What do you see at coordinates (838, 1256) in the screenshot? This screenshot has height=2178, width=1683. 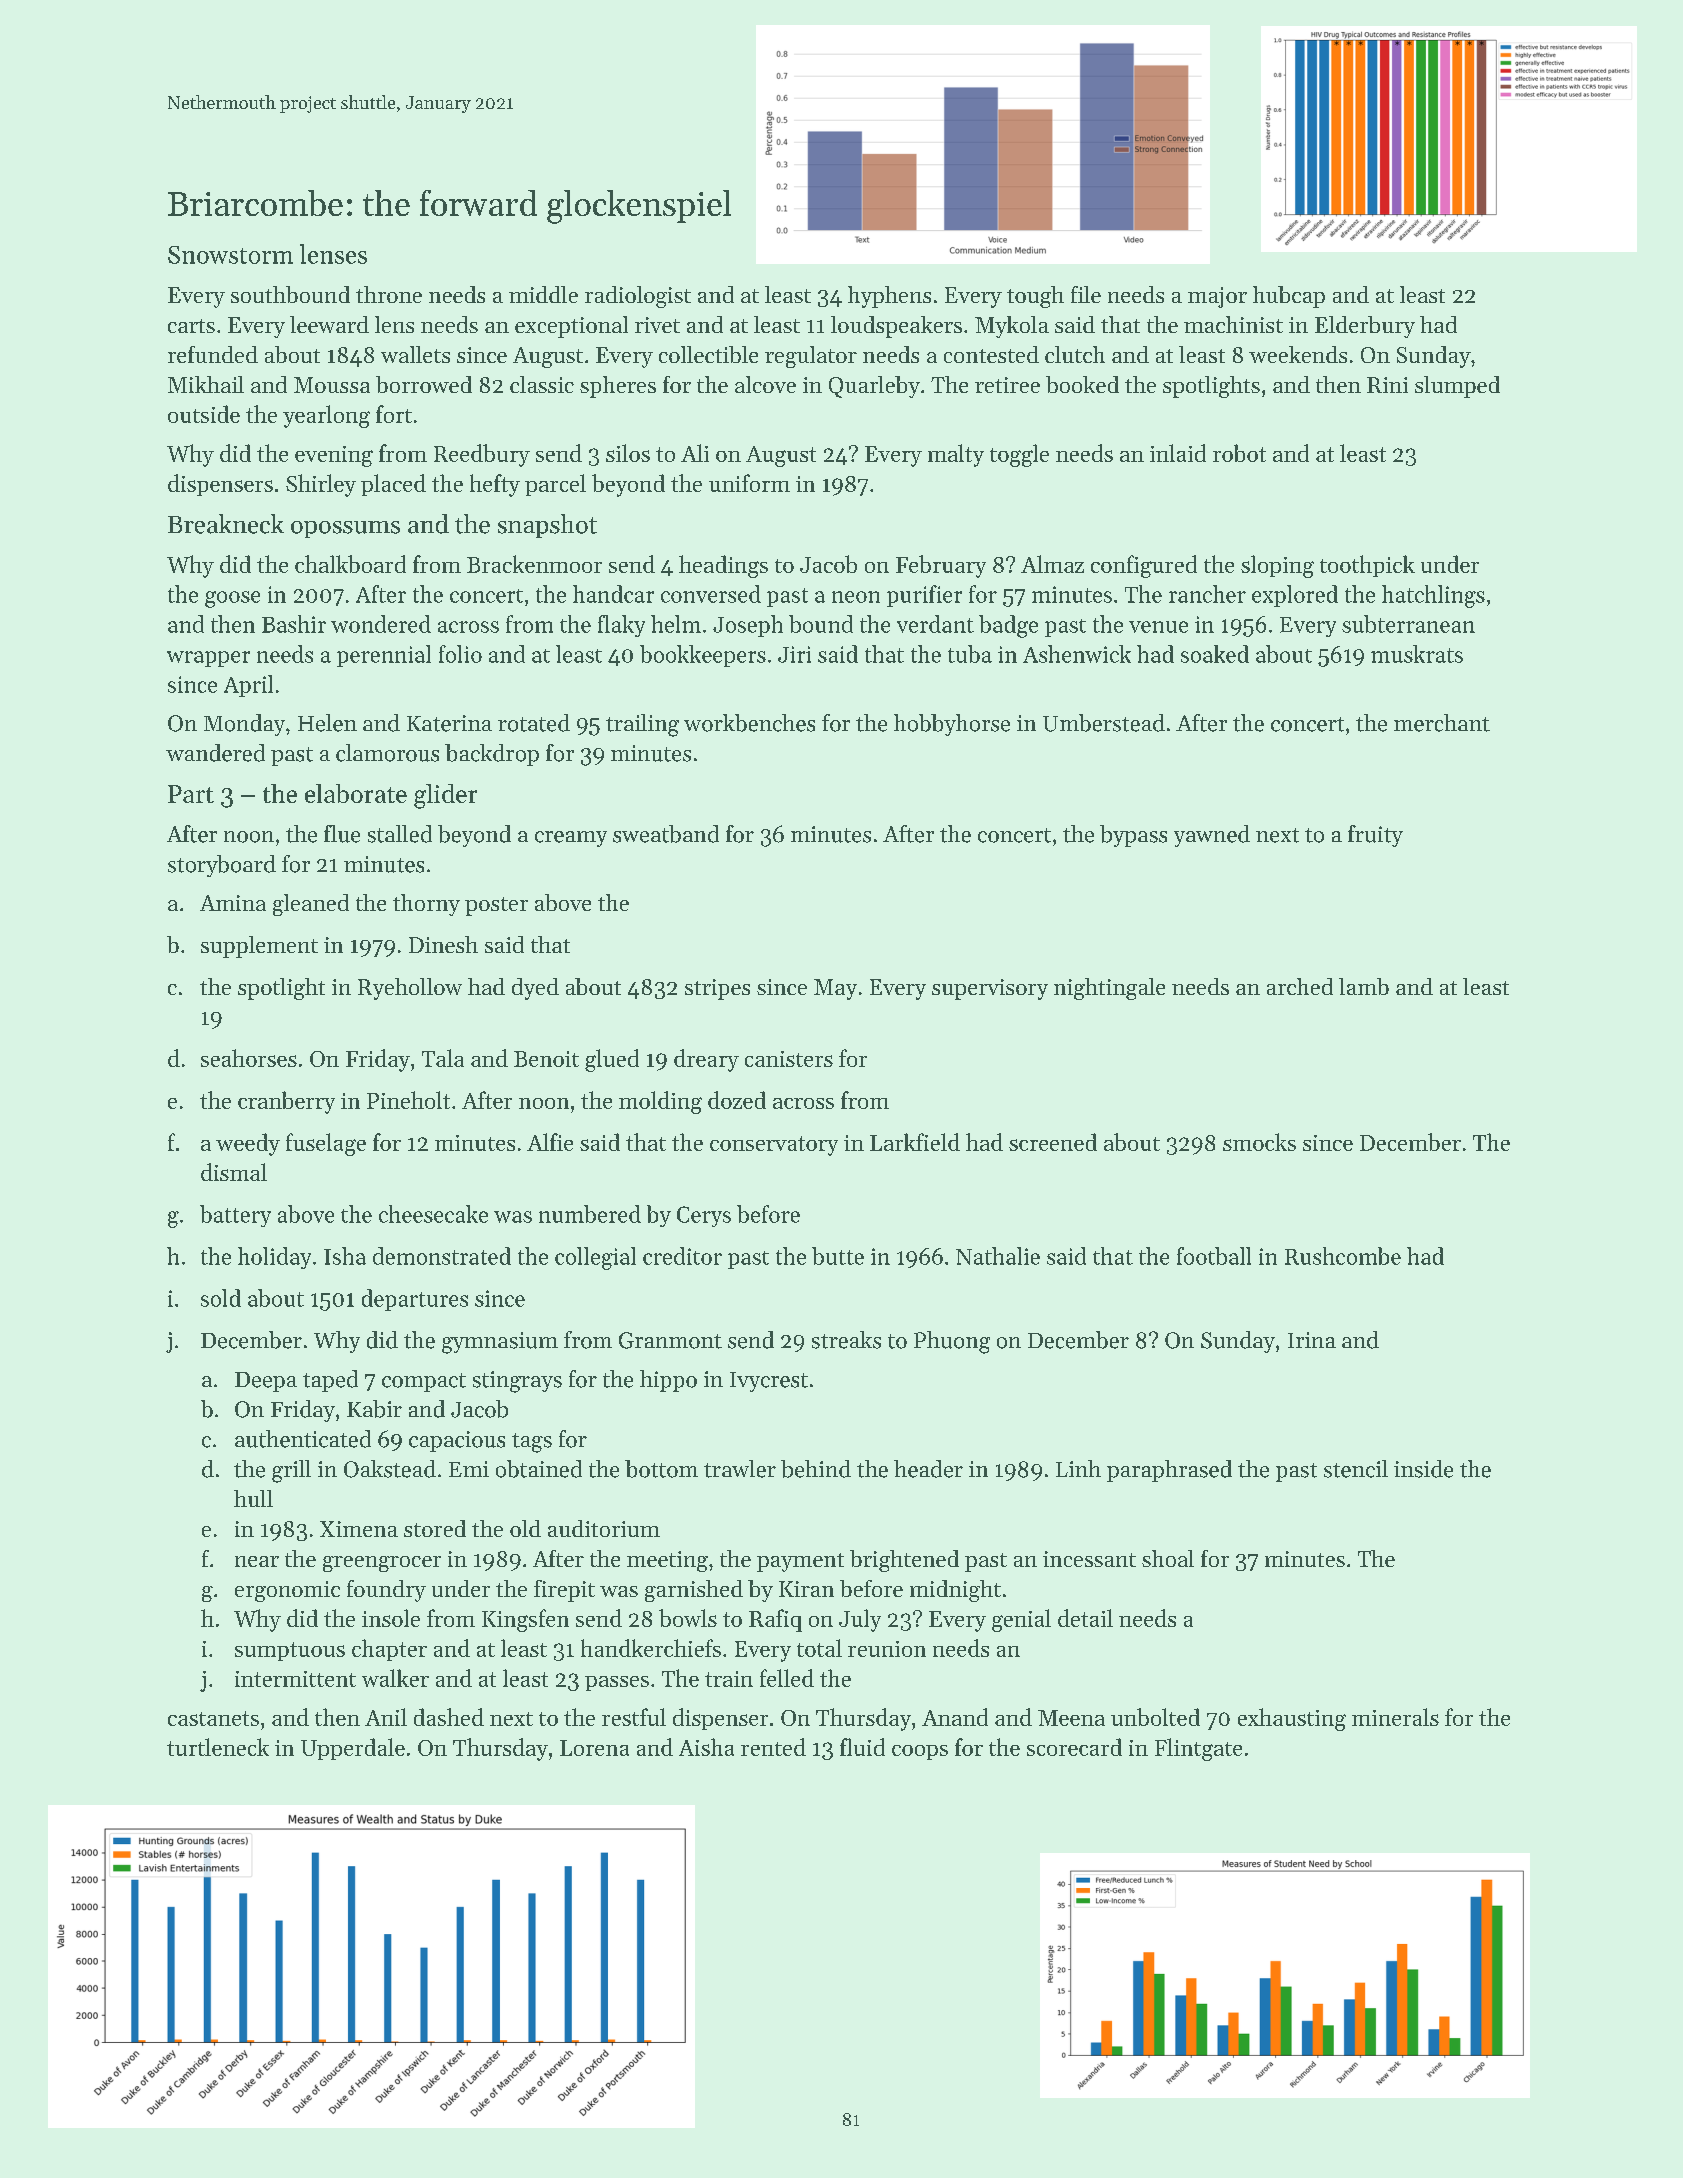 I see `butte` at bounding box center [838, 1256].
